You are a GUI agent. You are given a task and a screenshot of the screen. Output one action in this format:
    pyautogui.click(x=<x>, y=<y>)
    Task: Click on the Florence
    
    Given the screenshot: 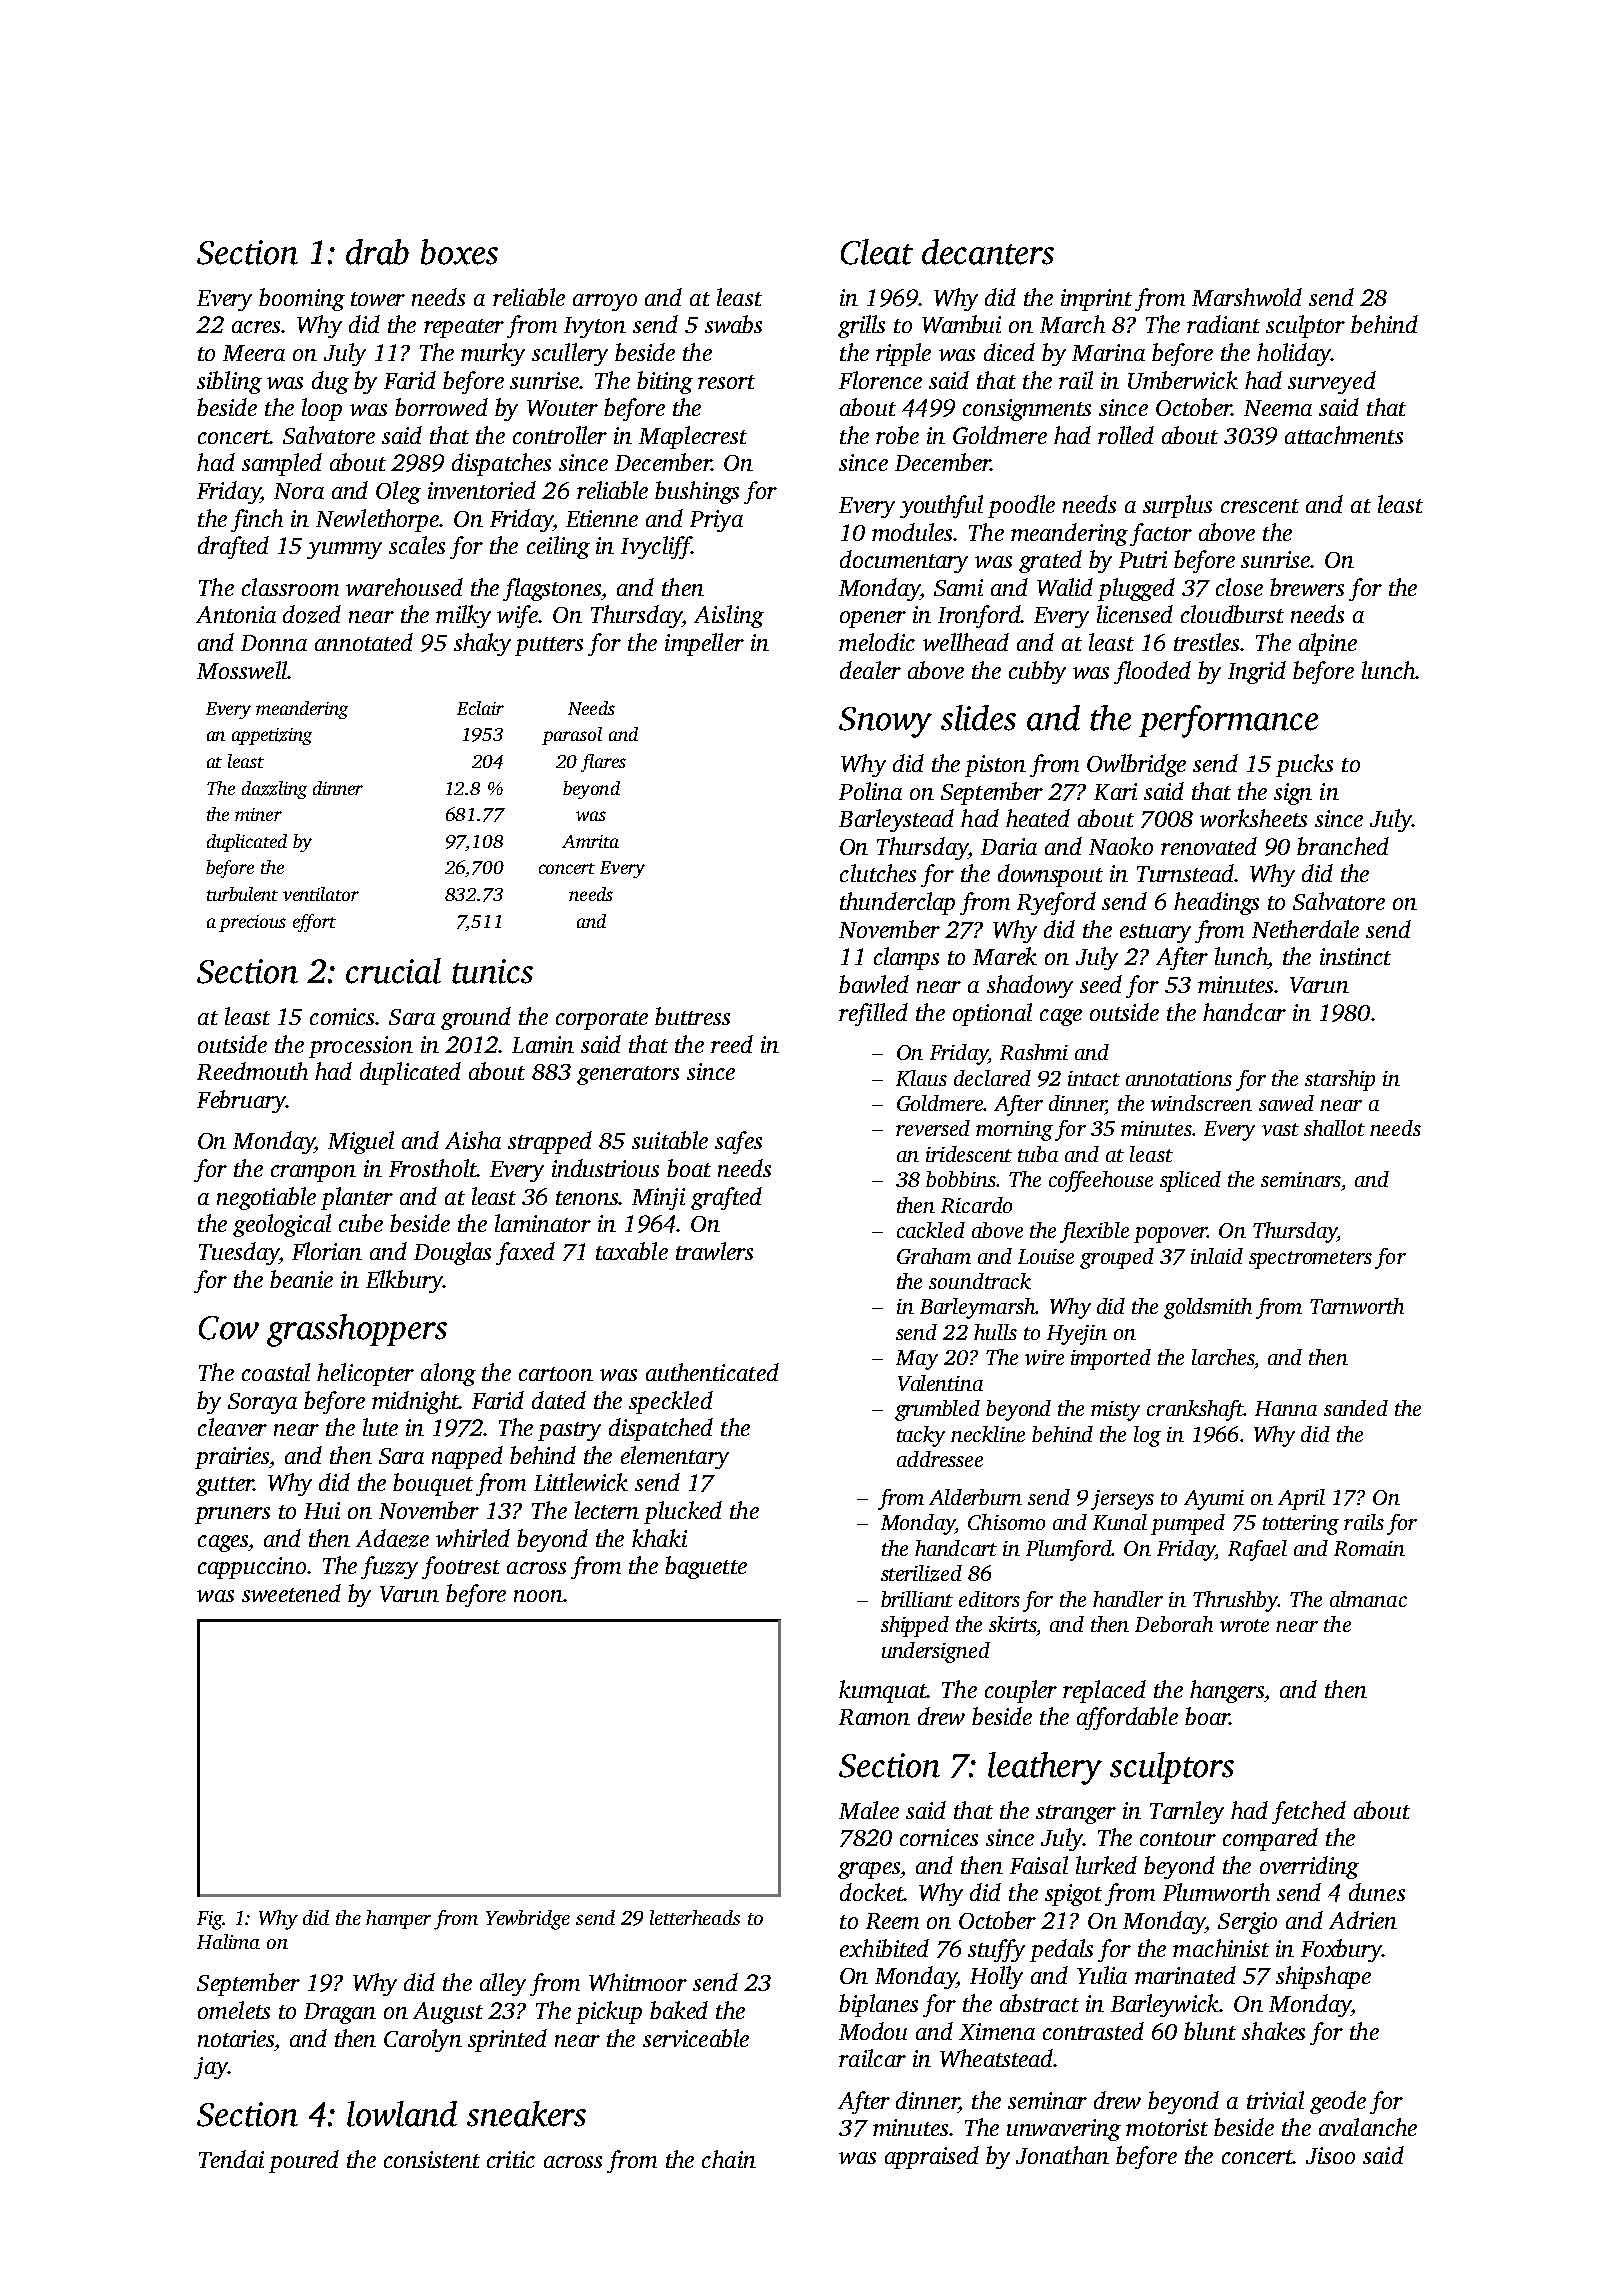 What is the action you would take?
    pyautogui.click(x=880, y=380)
